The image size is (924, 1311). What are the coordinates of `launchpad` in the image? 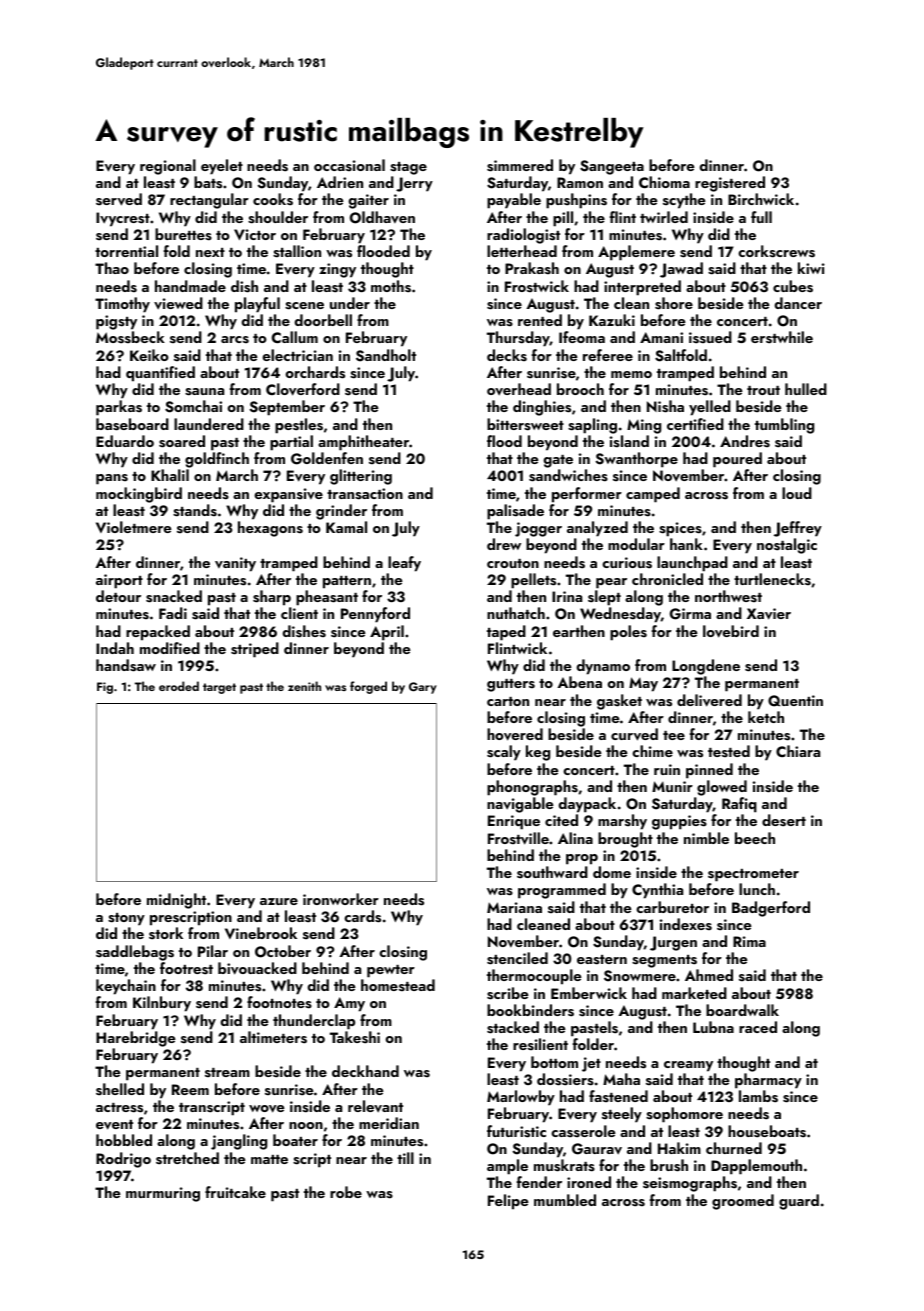 It's located at (692, 564).
